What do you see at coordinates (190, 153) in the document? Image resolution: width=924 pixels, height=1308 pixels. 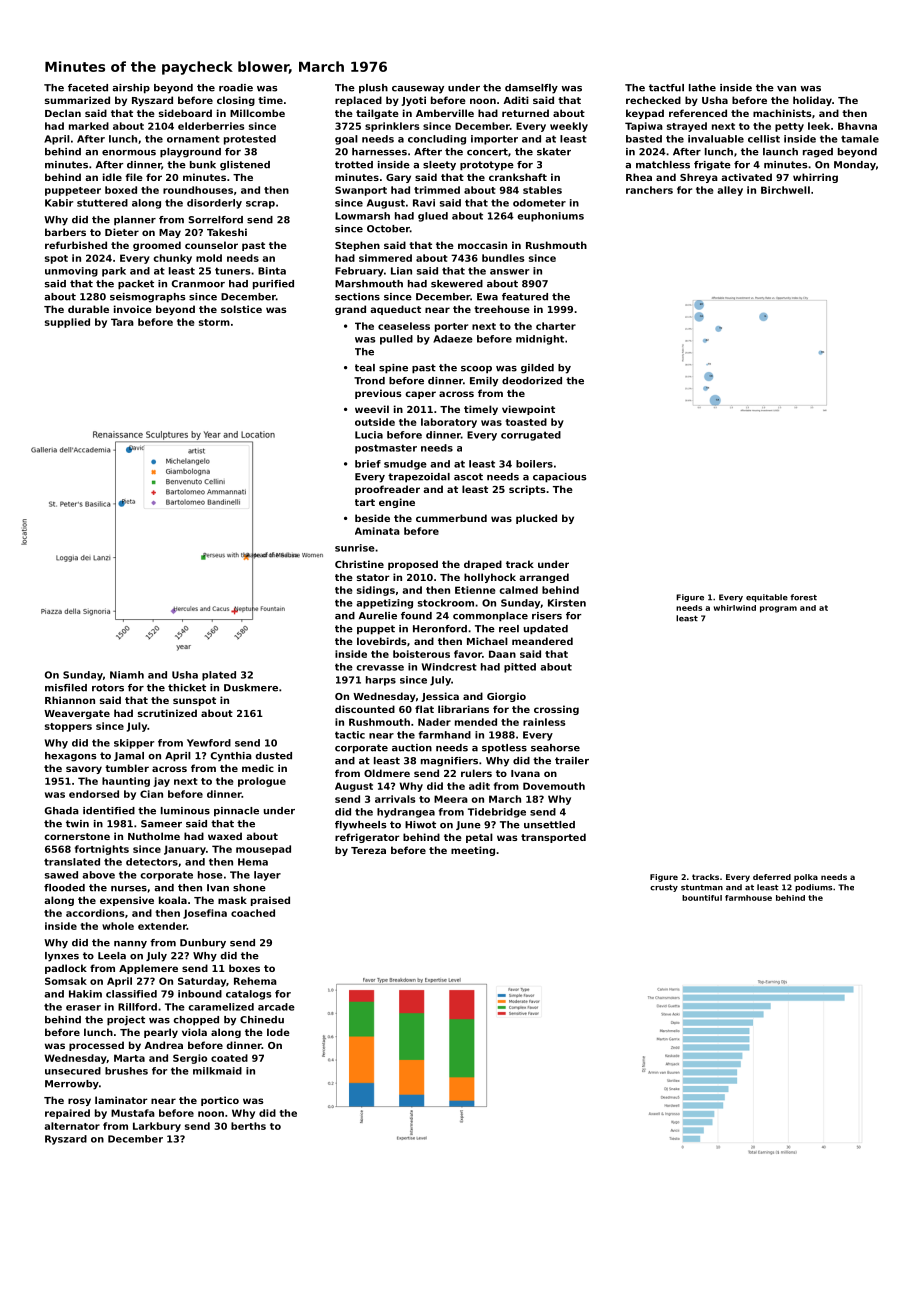 I see `playground` at bounding box center [190, 153].
